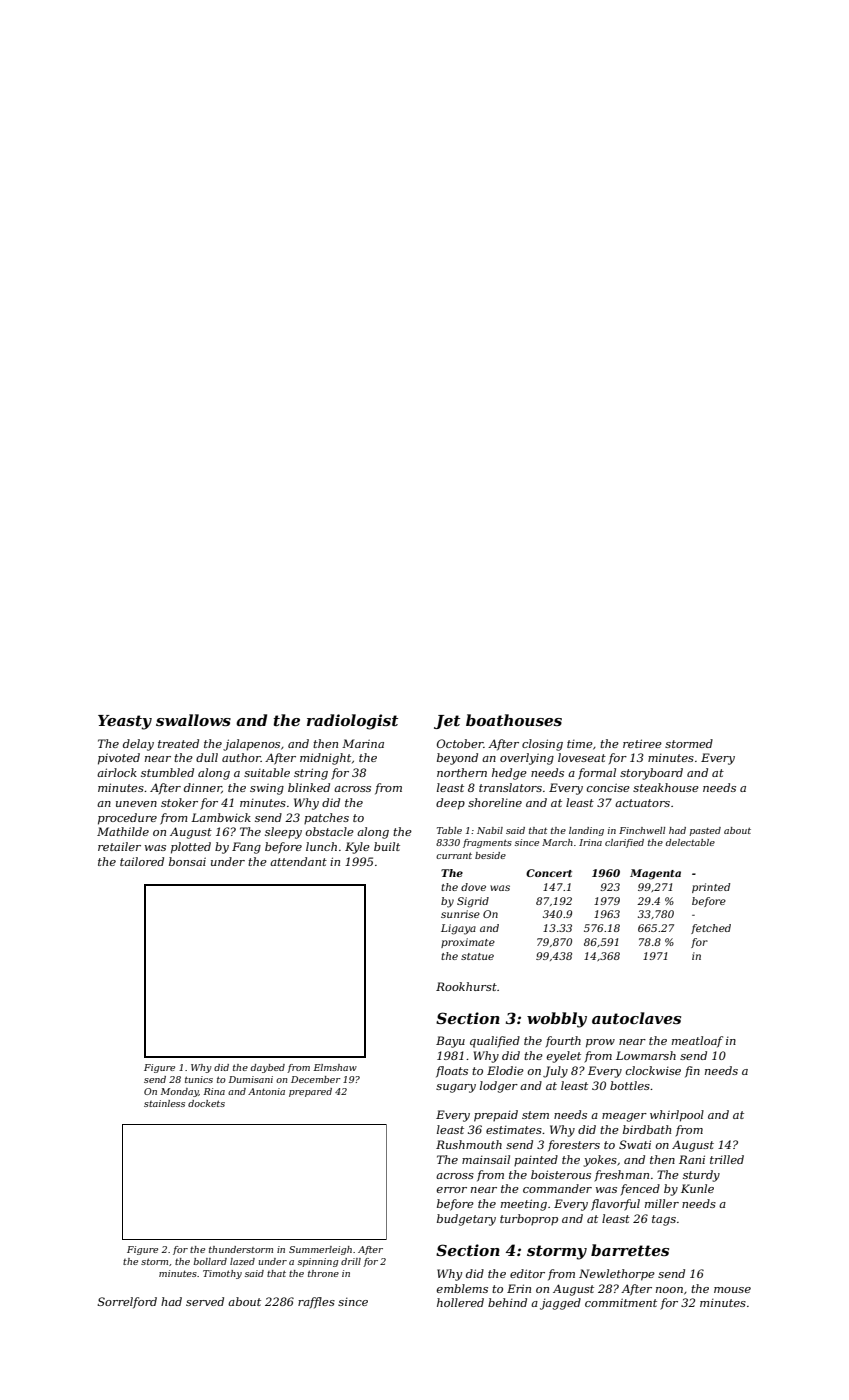 Image resolution: width=849 pixels, height=1400 pixels. I want to click on beside, so click(490, 855).
